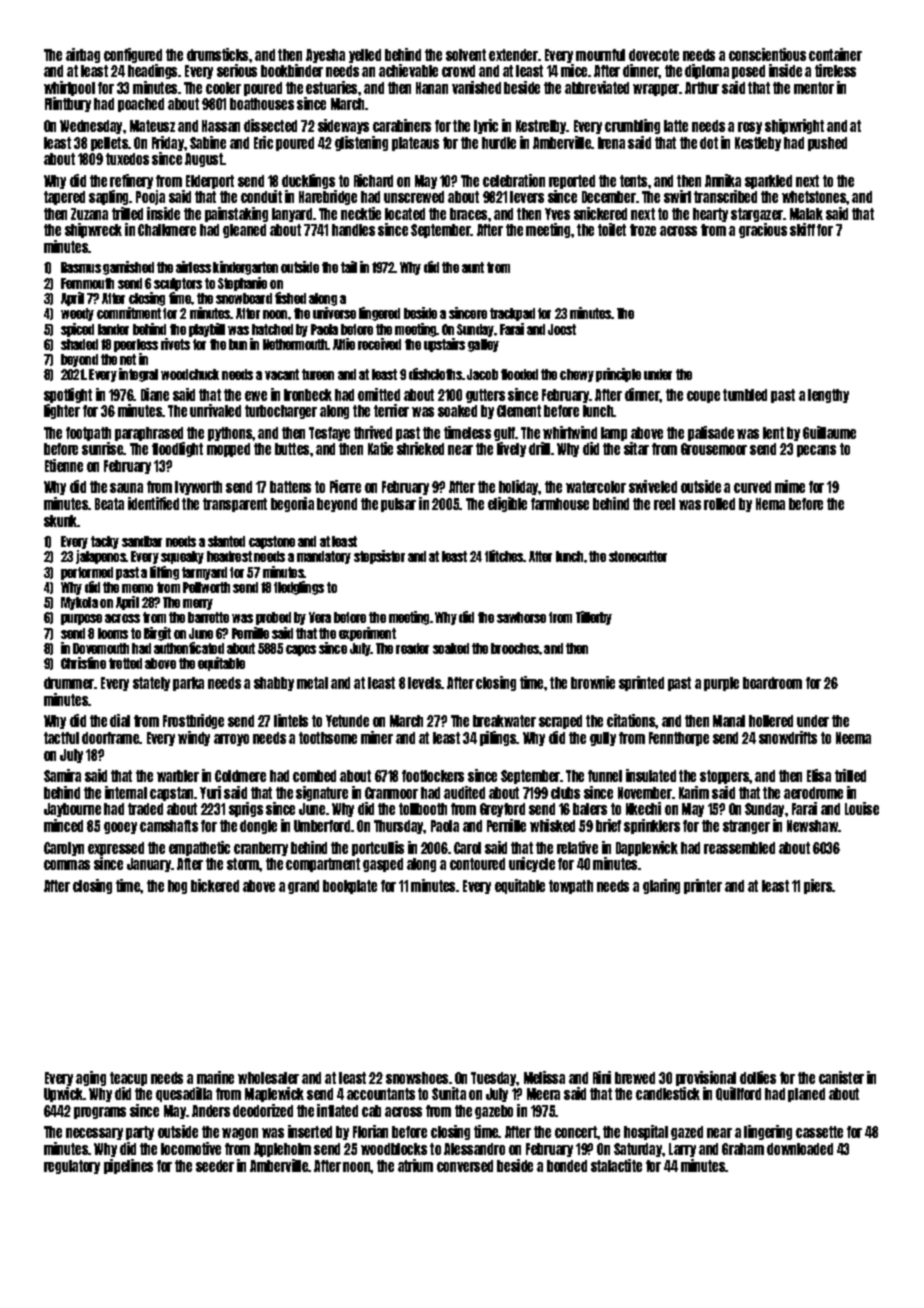  What do you see at coordinates (597, 87) in the screenshot?
I see `abbreviated` at bounding box center [597, 87].
